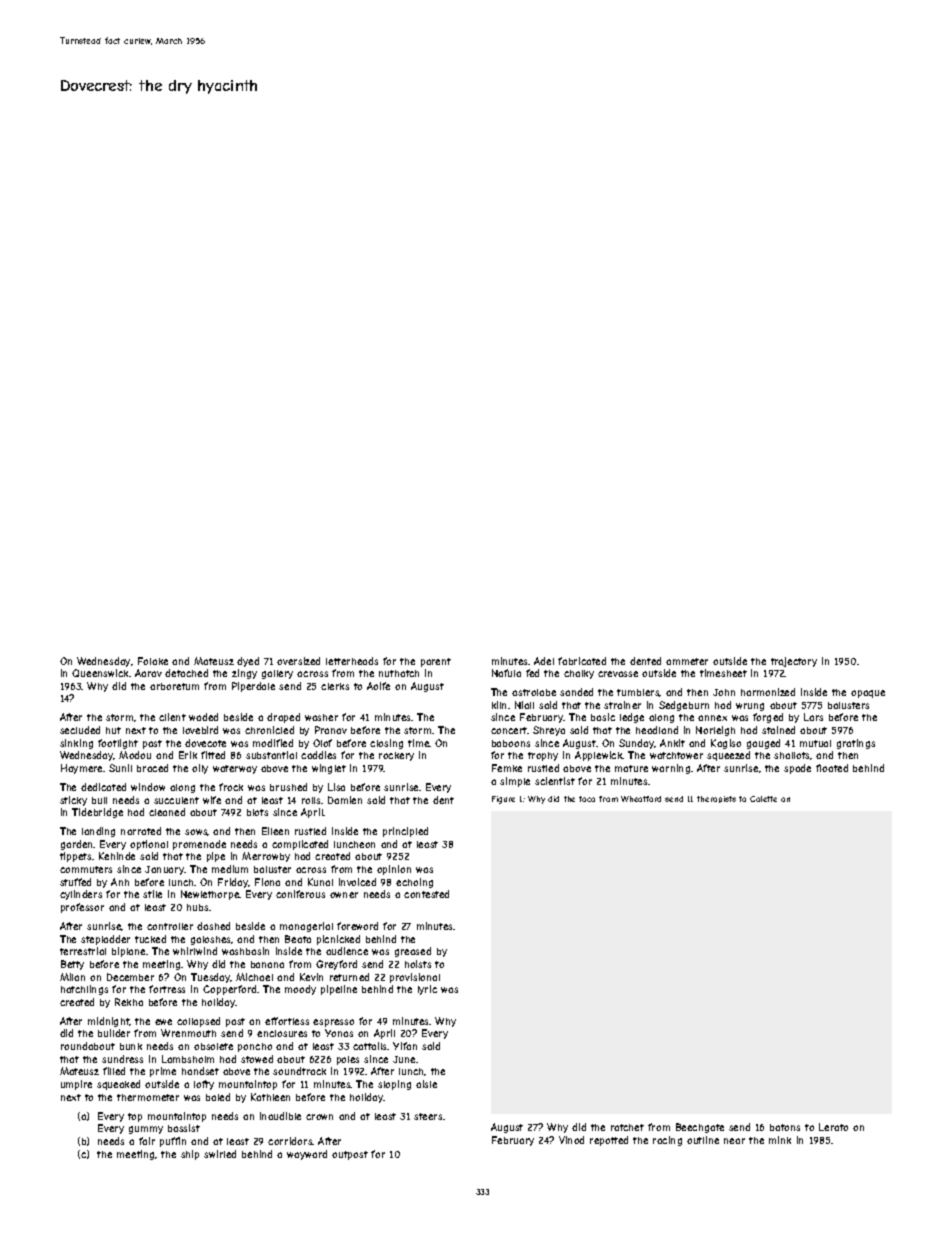 The image size is (952, 1233). Describe the element at coordinates (687, 661) in the image. I see `ammeter` at that location.
